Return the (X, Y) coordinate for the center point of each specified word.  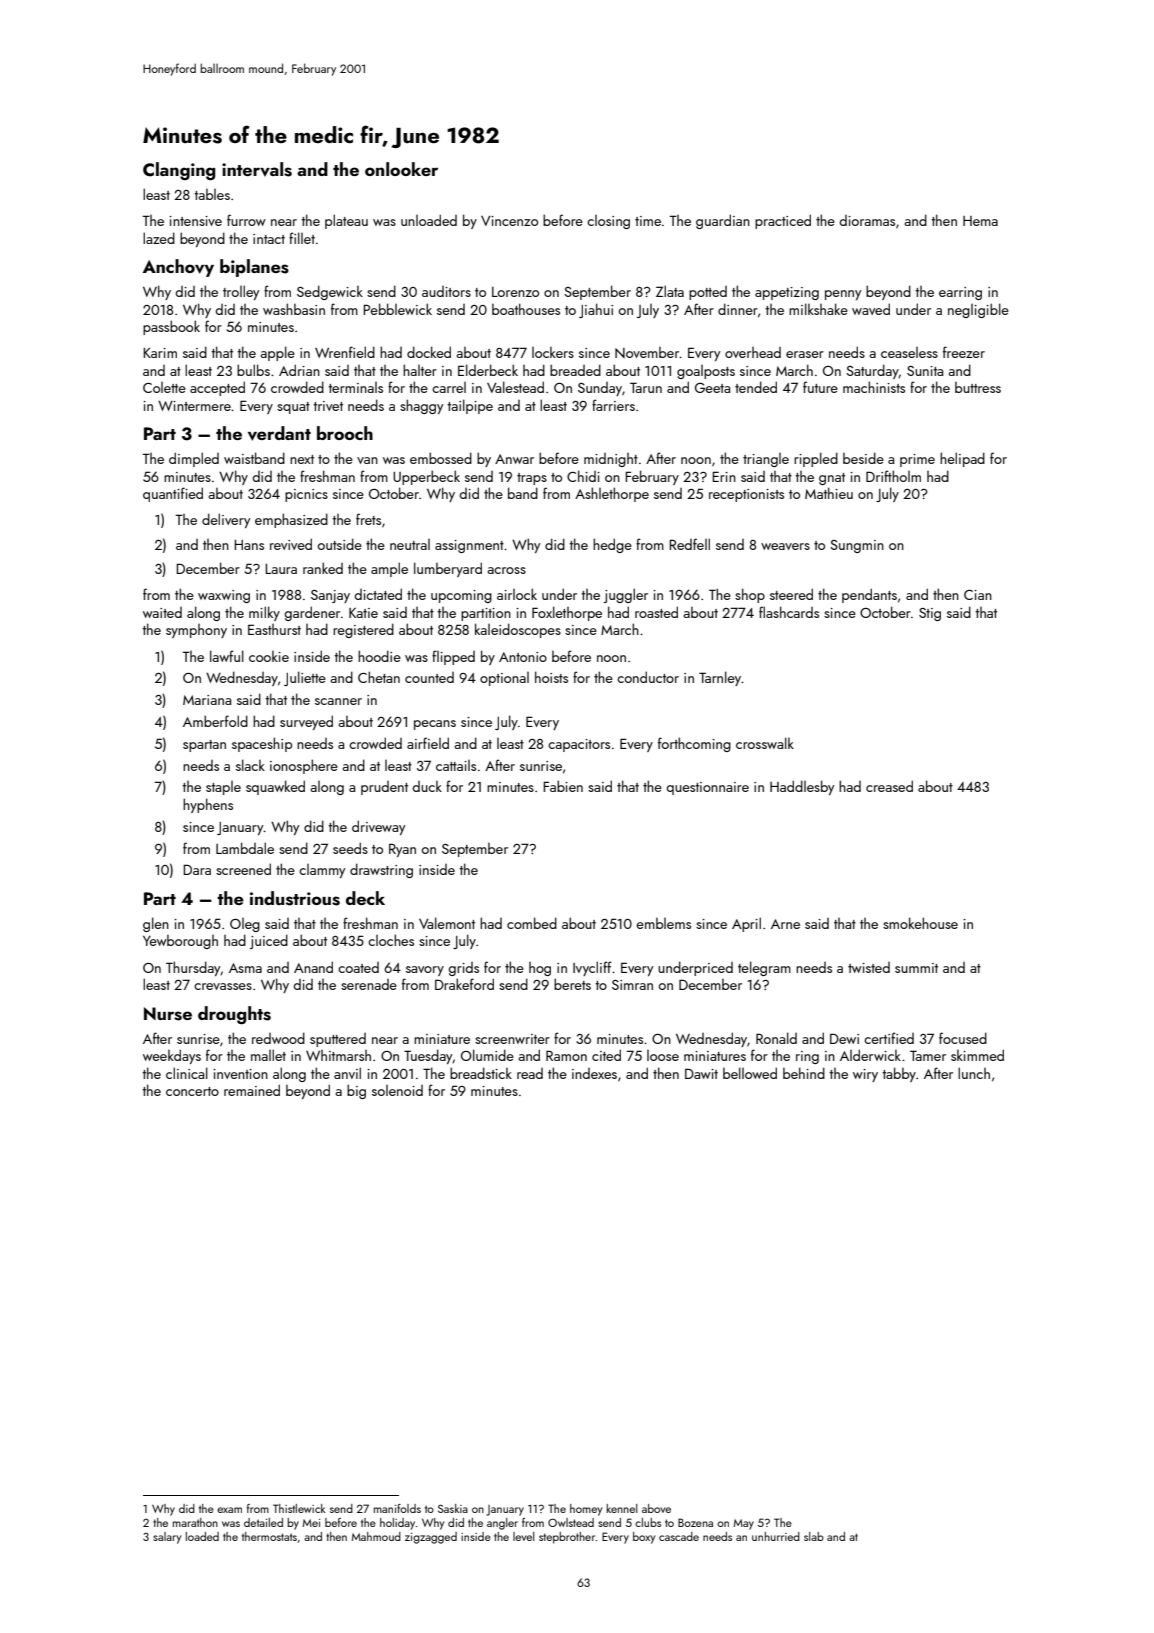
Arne (785, 924)
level (524, 1536)
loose (663, 1055)
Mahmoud (376, 1536)
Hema (980, 221)
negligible (978, 310)
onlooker (401, 169)
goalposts (706, 372)
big (356, 1091)
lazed (159, 238)
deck (365, 898)
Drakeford (464, 984)
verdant (279, 433)
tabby (899, 1074)
